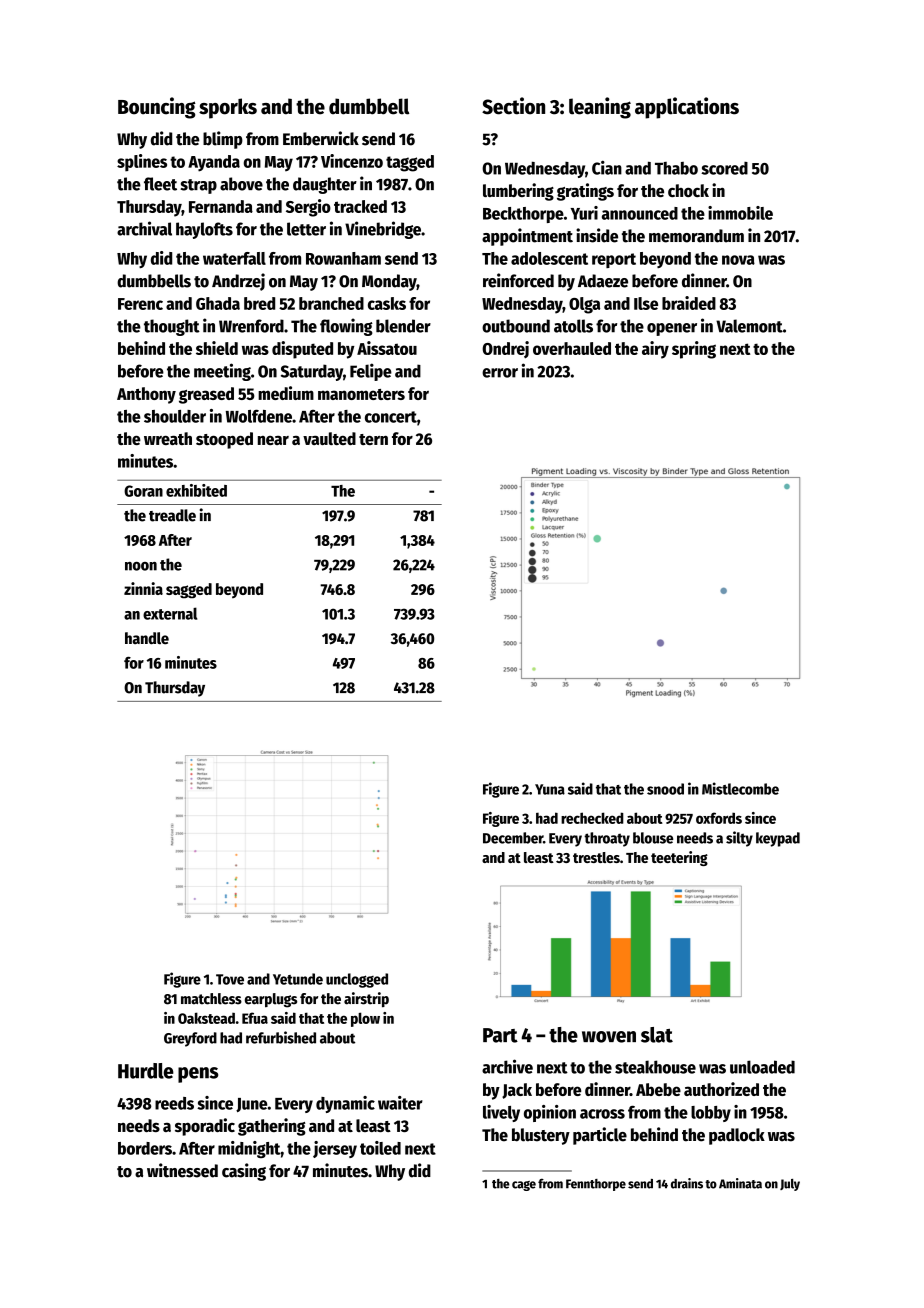 This document has width=924, height=1308. Describe the element at coordinates (672, 329) in the document. I see `opener` at that location.
